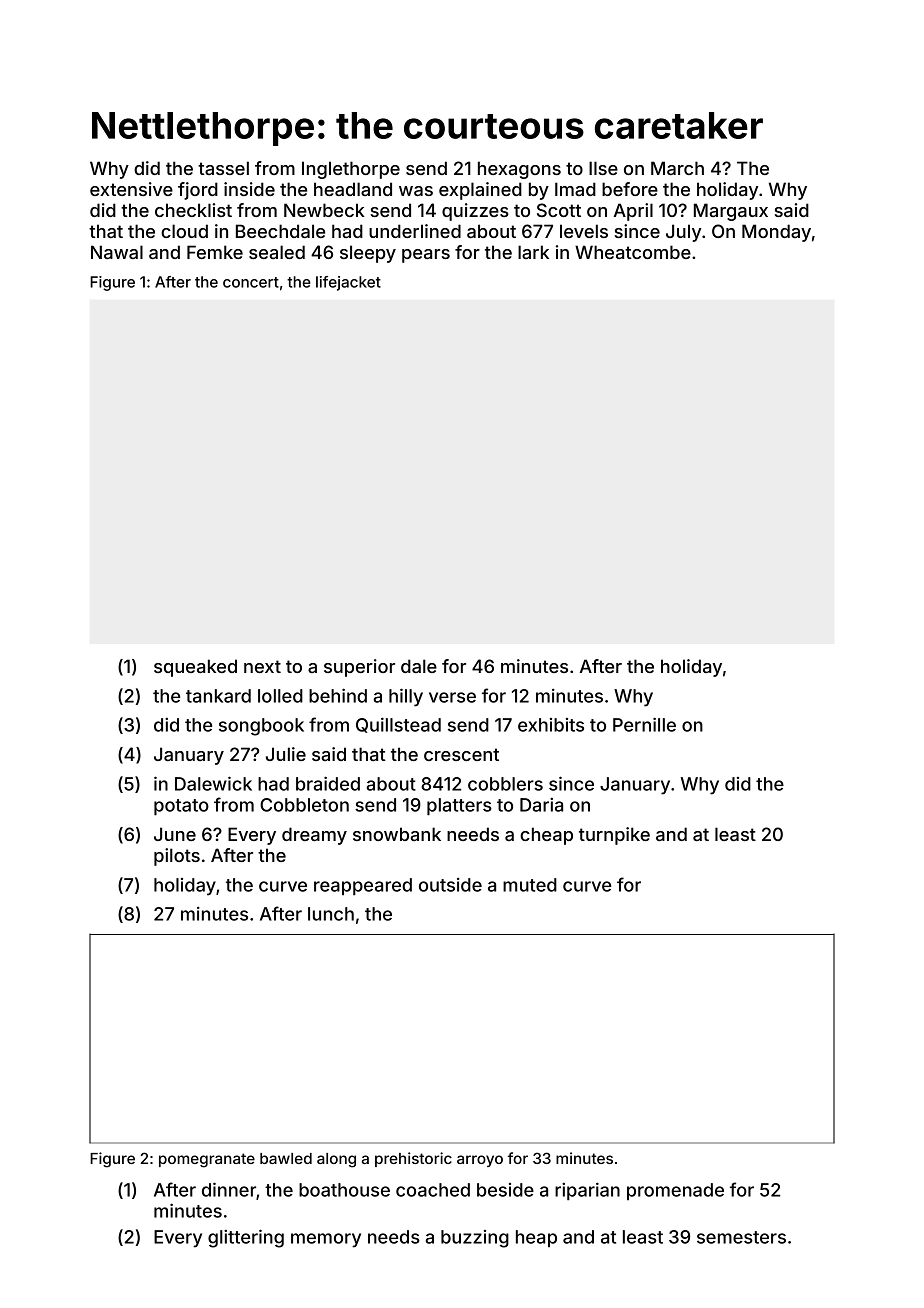 Image resolution: width=924 pixels, height=1308 pixels. What do you see at coordinates (195, 668) in the screenshot?
I see `squeaked` at bounding box center [195, 668].
